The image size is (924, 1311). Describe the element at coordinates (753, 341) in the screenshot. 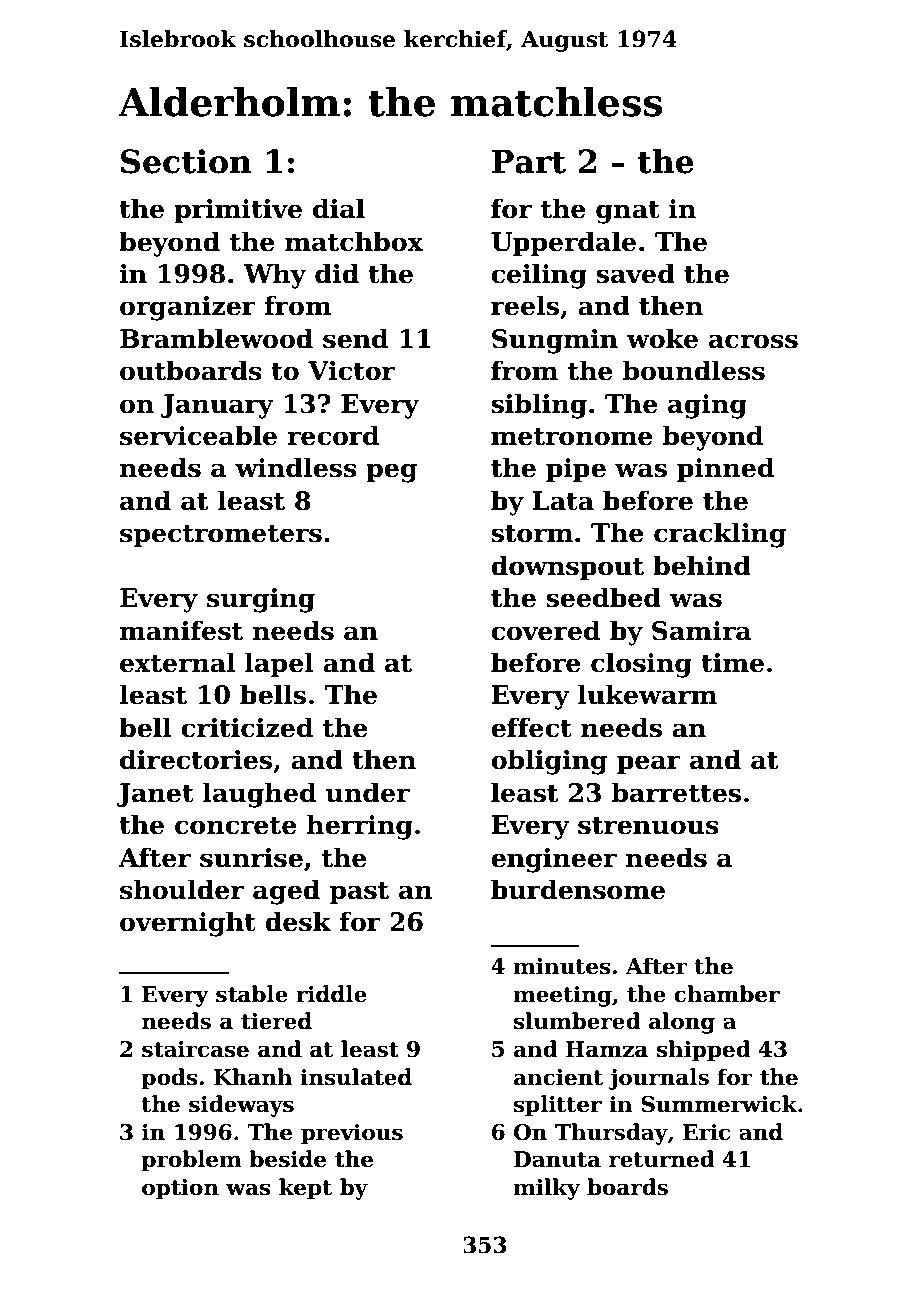

I see `across` at that location.
